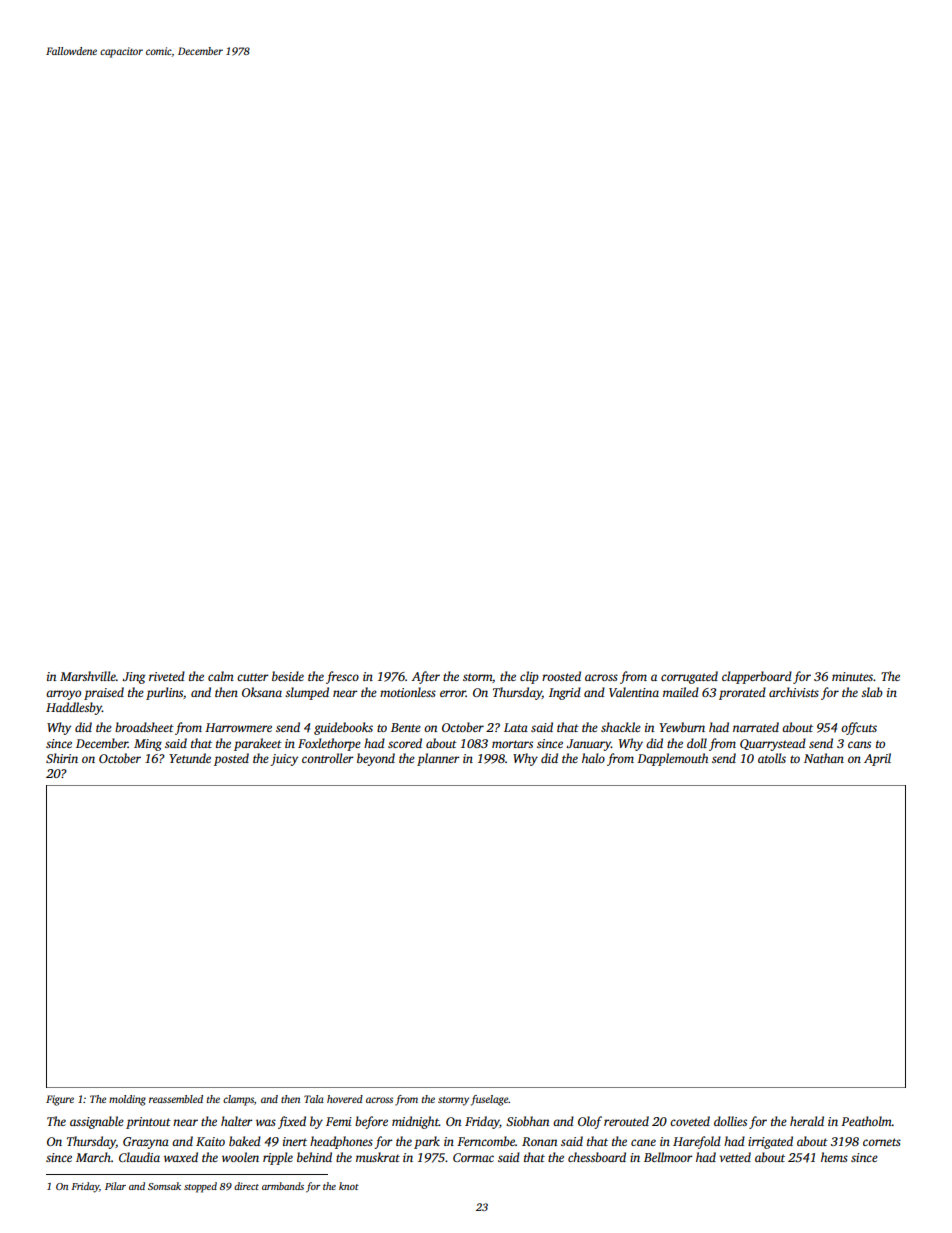 The image size is (952, 1233). I want to click on Yetunde, so click(190, 758).
